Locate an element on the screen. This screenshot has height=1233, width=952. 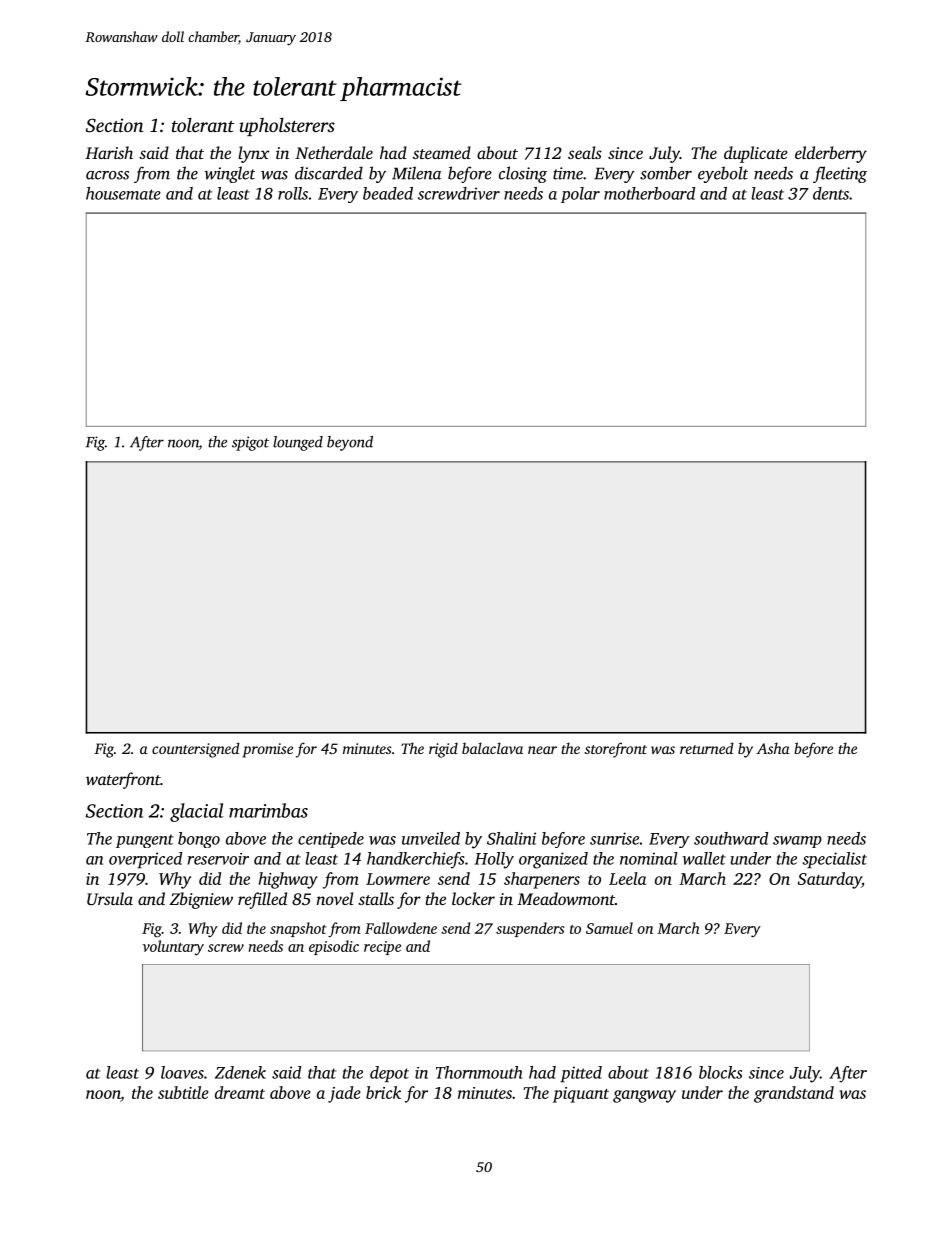
waterfront is located at coordinates (123, 780).
